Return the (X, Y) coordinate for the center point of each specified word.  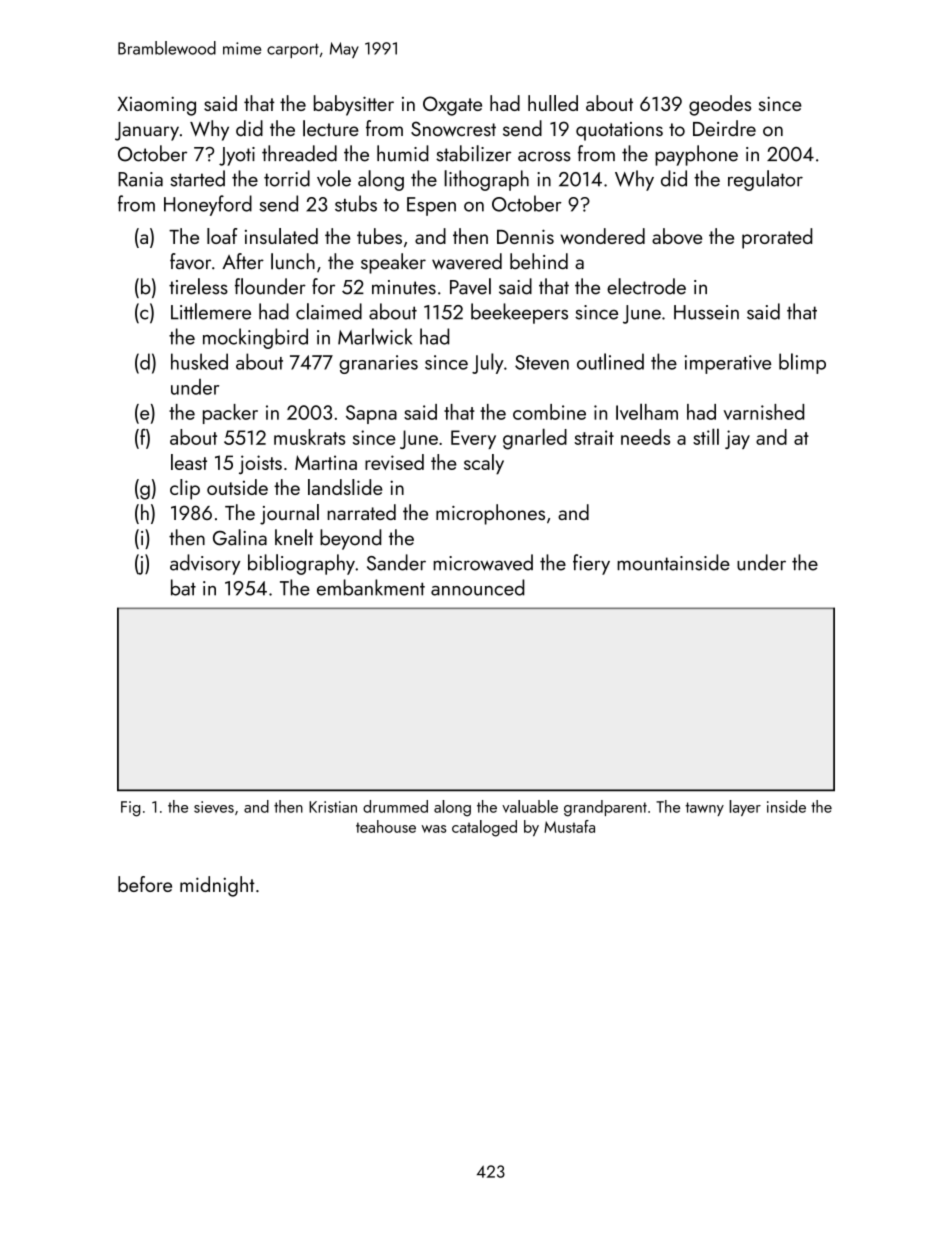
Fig (130, 809)
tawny (704, 809)
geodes (720, 105)
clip (185, 489)
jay (737, 439)
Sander (396, 562)
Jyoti (237, 156)
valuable (530, 806)
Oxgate (452, 106)
